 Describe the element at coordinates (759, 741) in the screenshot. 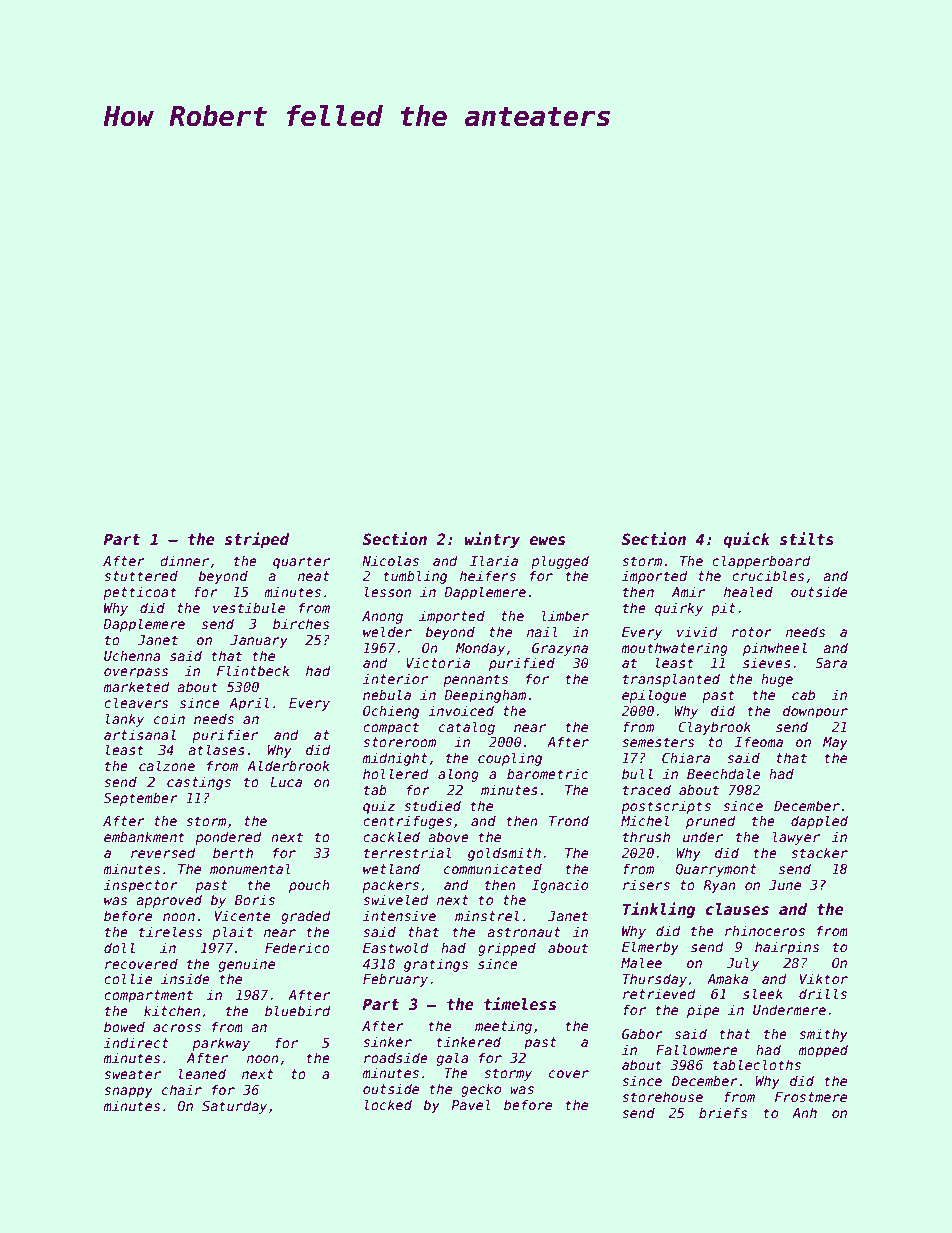

I see `Ifeoma` at that location.
